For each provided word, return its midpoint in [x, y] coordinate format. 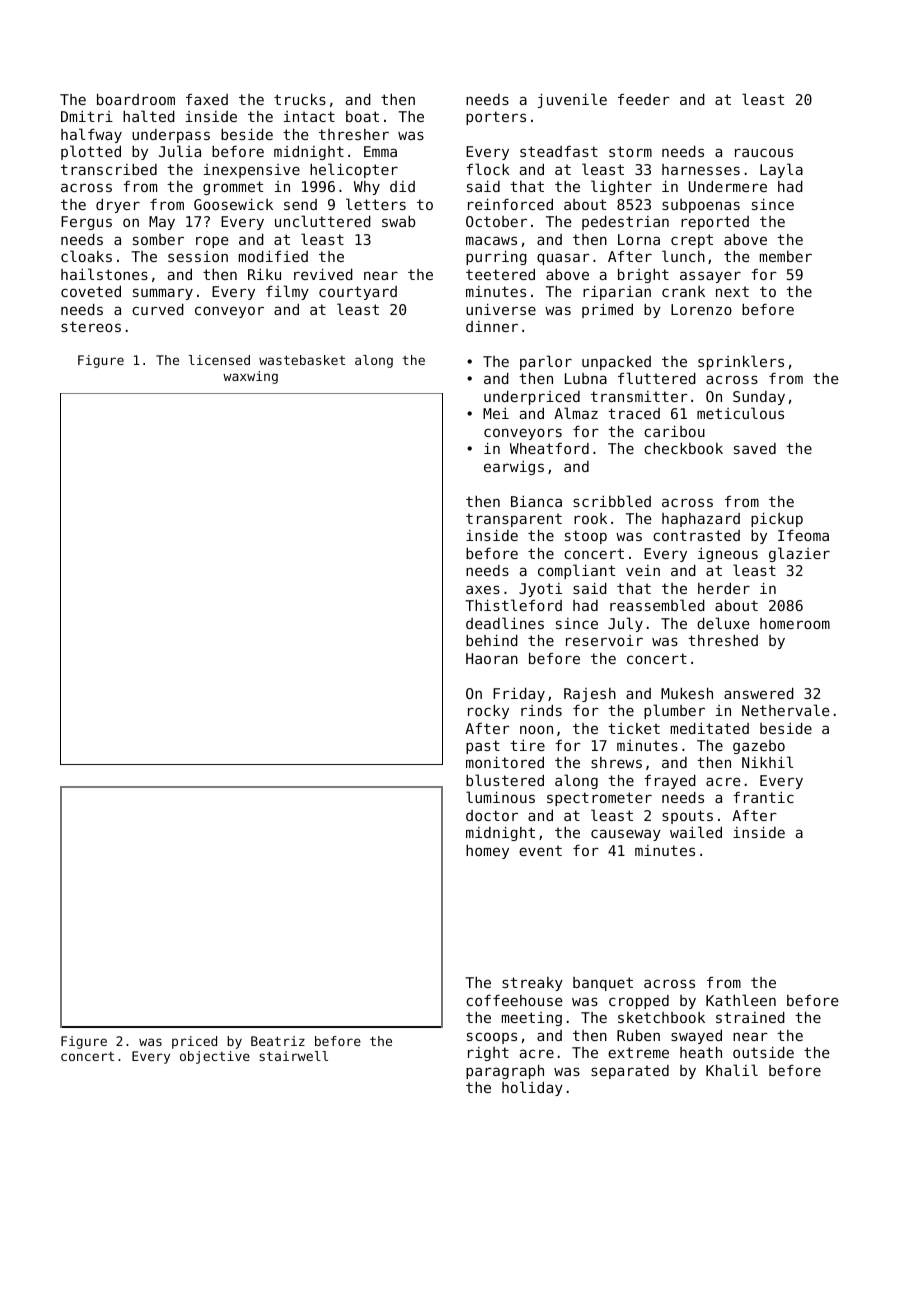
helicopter [354, 170]
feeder [644, 99]
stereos [91, 326]
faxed [207, 99]
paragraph [505, 1072]
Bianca [536, 501]
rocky [488, 712]
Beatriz [278, 1041]
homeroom [795, 623]
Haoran [492, 658]
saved [755, 448]
